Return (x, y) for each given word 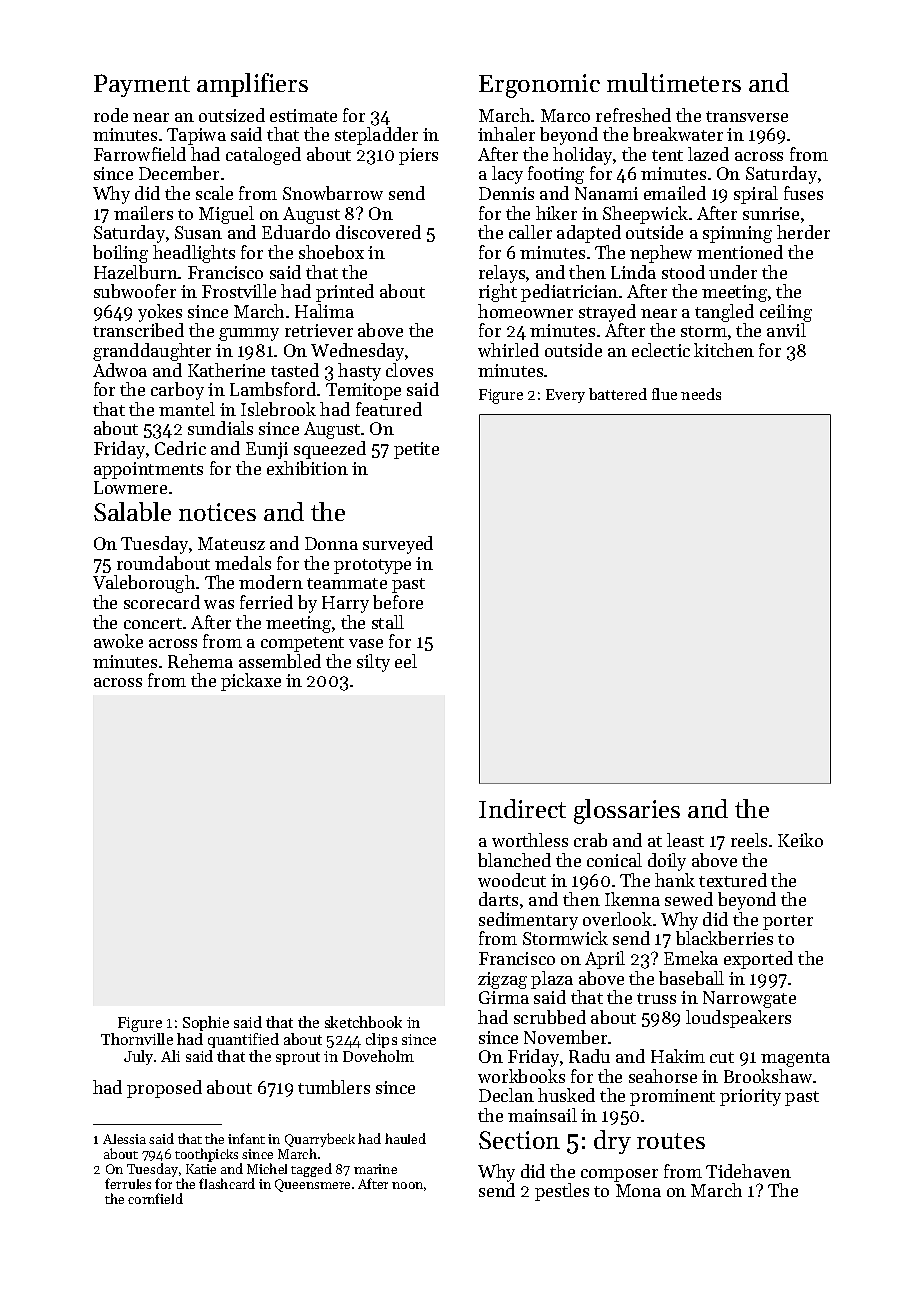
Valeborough (144, 584)
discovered (378, 232)
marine (375, 1169)
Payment (142, 85)
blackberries (724, 938)
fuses (803, 193)
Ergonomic (539, 86)
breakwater (678, 134)
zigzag (502, 980)
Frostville (239, 291)
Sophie (206, 1023)
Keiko (800, 840)
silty (373, 663)
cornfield (155, 1198)
